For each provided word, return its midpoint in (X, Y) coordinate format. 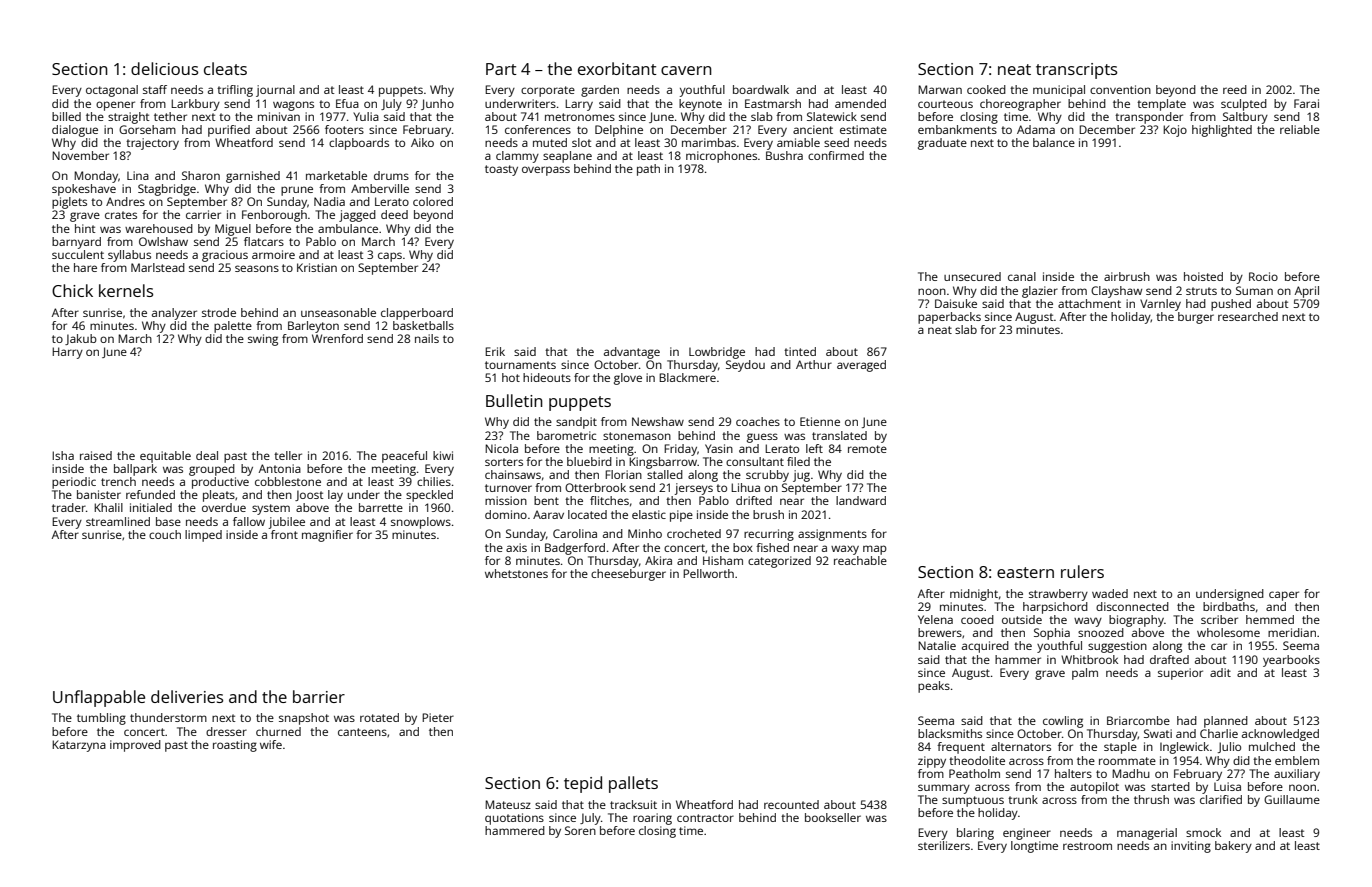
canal (1022, 276)
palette (233, 327)
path (648, 170)
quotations (514, 819)
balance (1054, 142)
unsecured (972, 276)
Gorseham (147, 129)
